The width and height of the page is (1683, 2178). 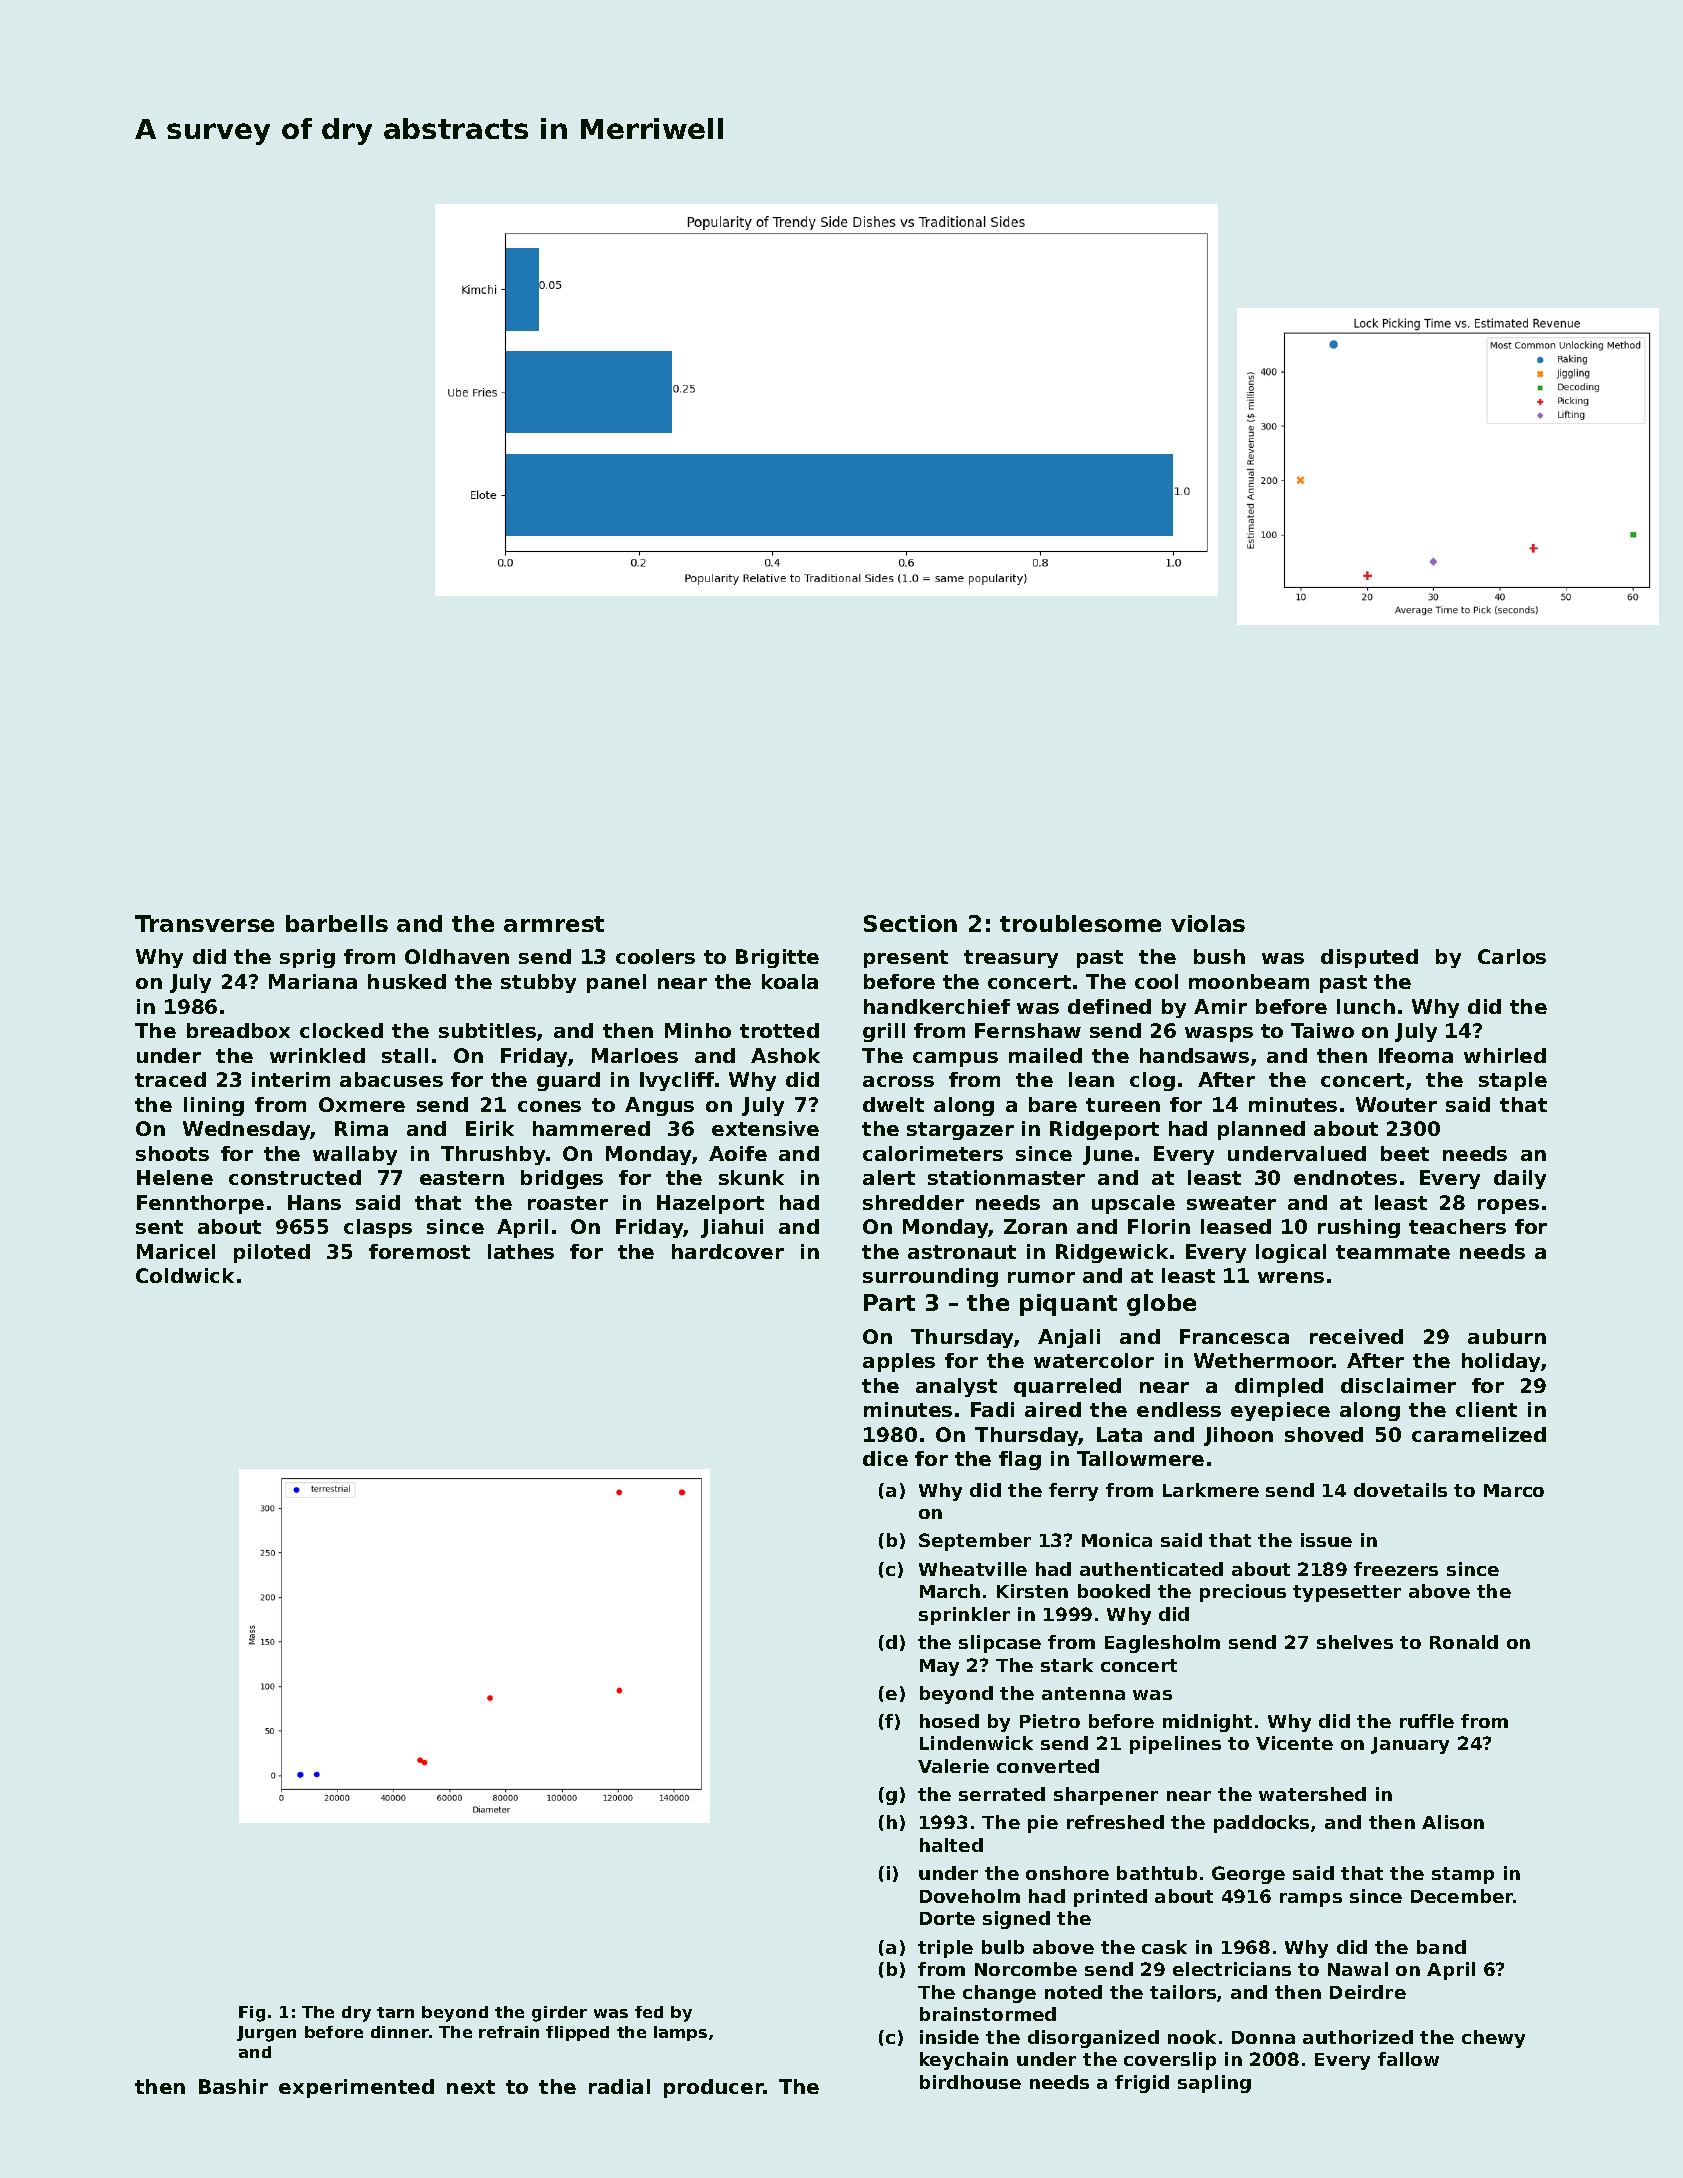 I want to click on Bashir, so click(x=233, y=2086).
